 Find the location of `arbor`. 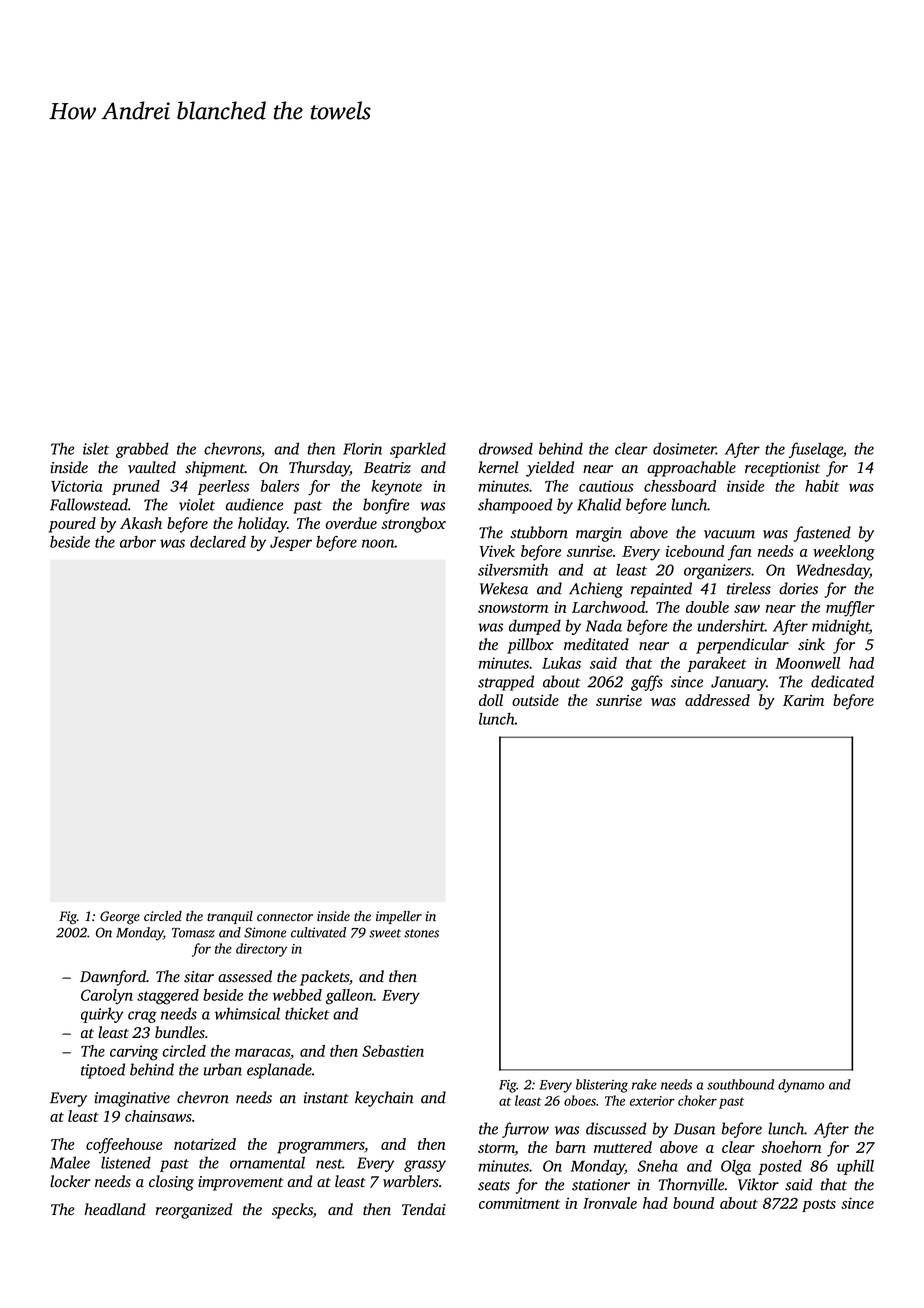

arbor is located at coordinates (138, 542).
